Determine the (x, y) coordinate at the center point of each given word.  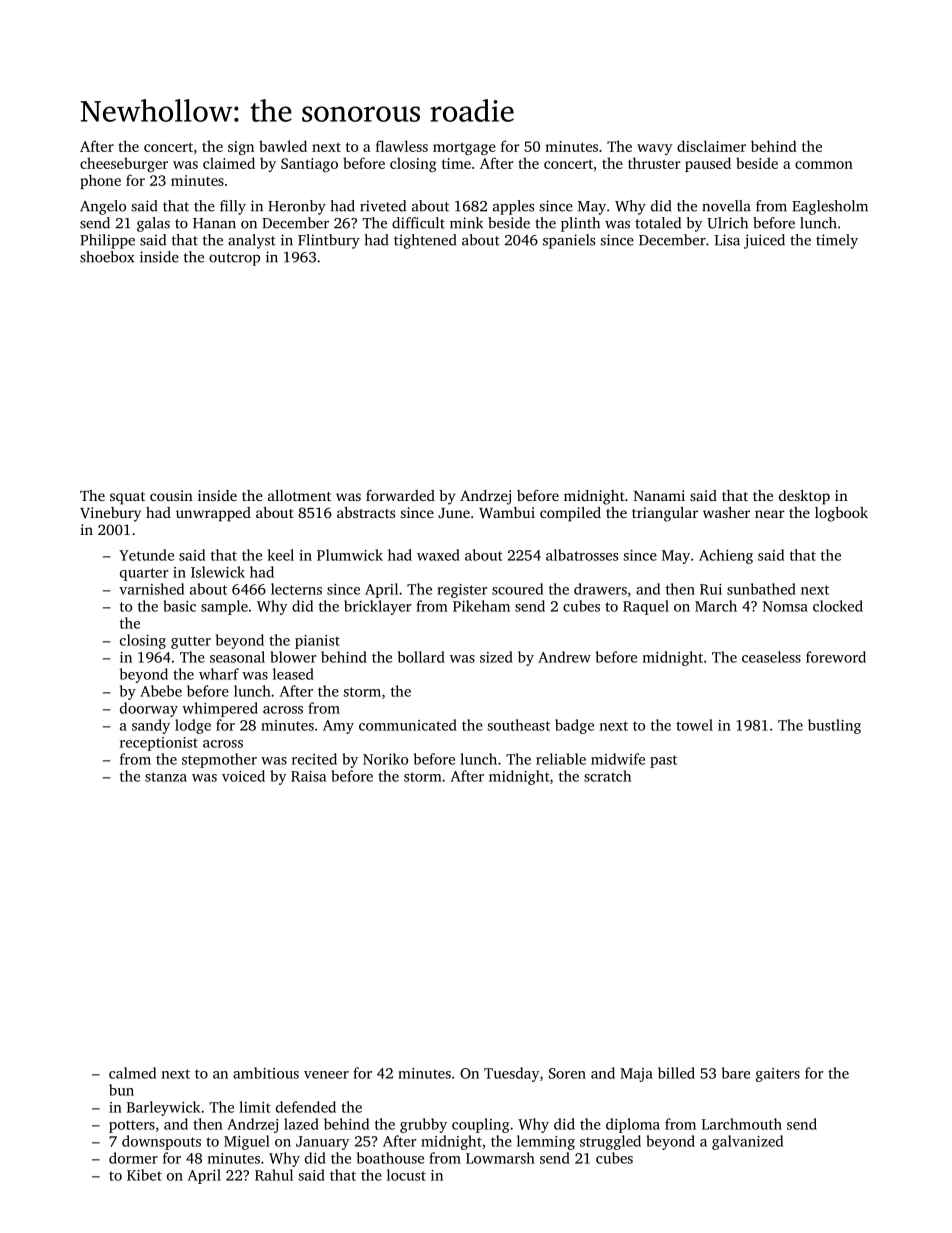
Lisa (727, 240)
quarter (144, 574)
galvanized (747, 1142)
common (824, 165)
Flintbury (329, 241)
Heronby (297, 207)
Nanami (659, 495)
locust (406, 1175)
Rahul (274, 1175)
